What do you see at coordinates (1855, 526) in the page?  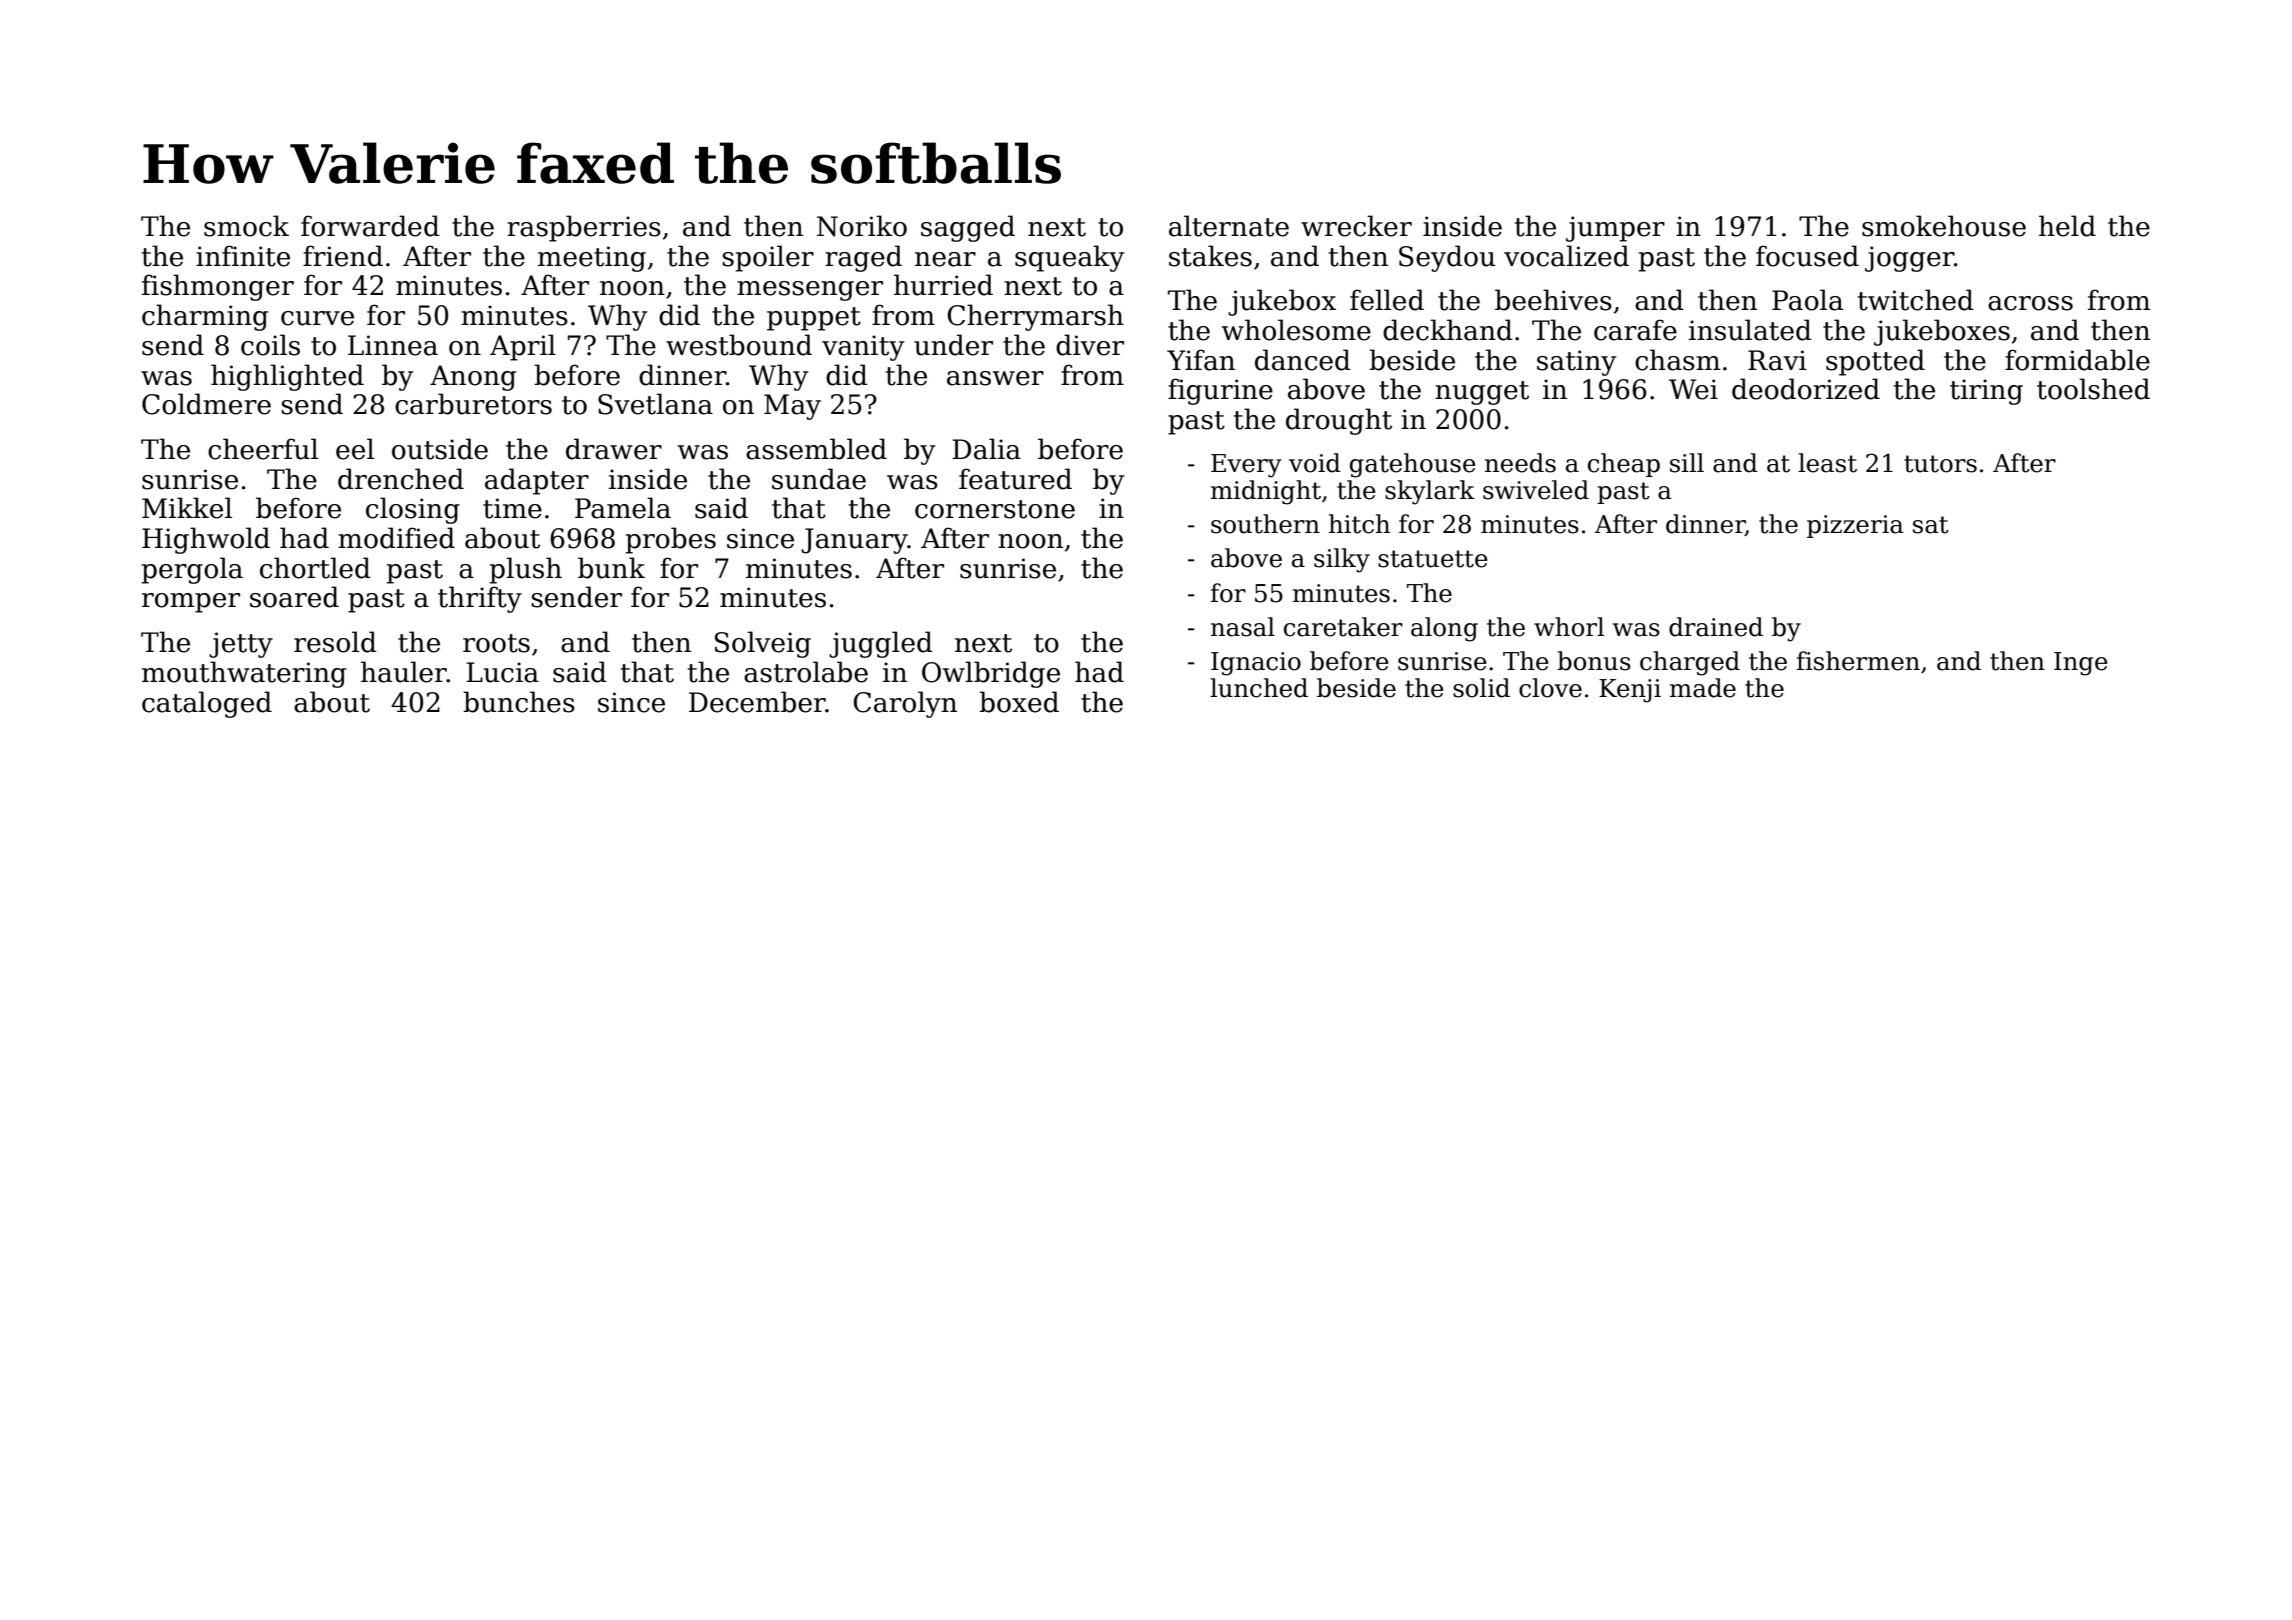 I see `pizzeria` at bounding box center [1855, 526].
